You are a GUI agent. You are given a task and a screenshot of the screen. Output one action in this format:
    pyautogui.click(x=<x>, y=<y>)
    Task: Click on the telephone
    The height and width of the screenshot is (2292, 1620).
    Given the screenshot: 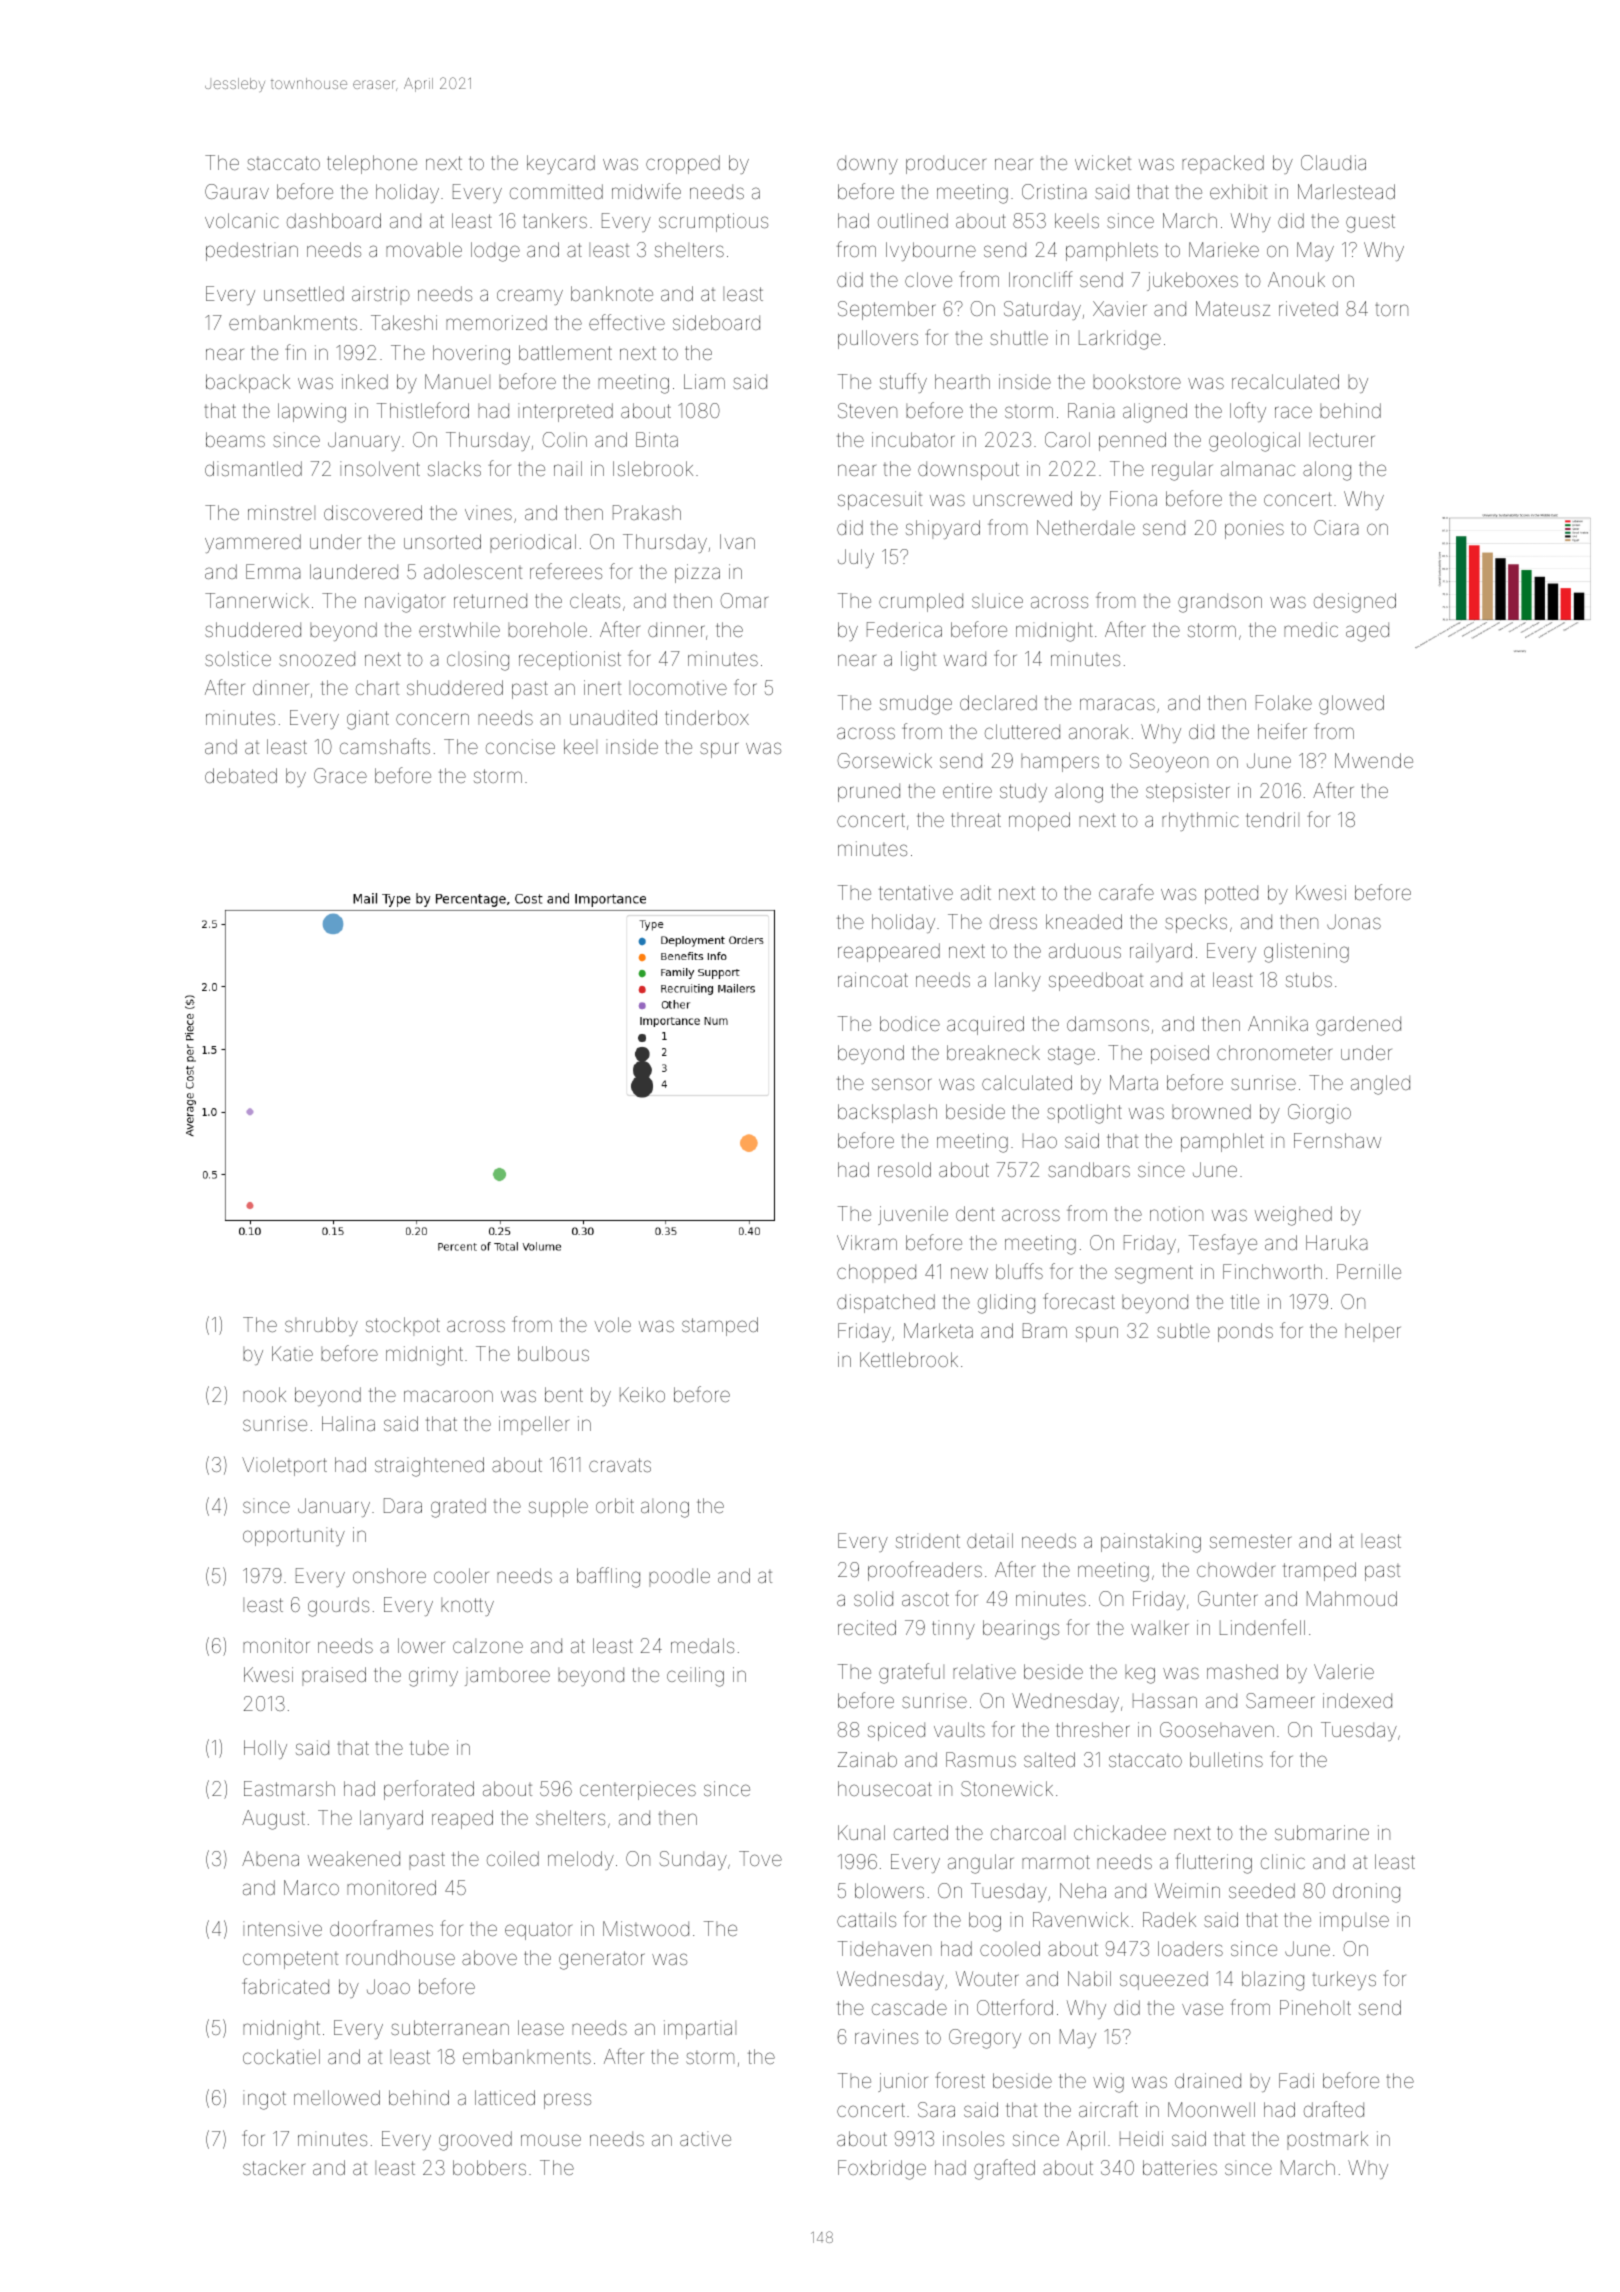 What is the action you would take?
    pyautogui.click(x=372, y=164)
